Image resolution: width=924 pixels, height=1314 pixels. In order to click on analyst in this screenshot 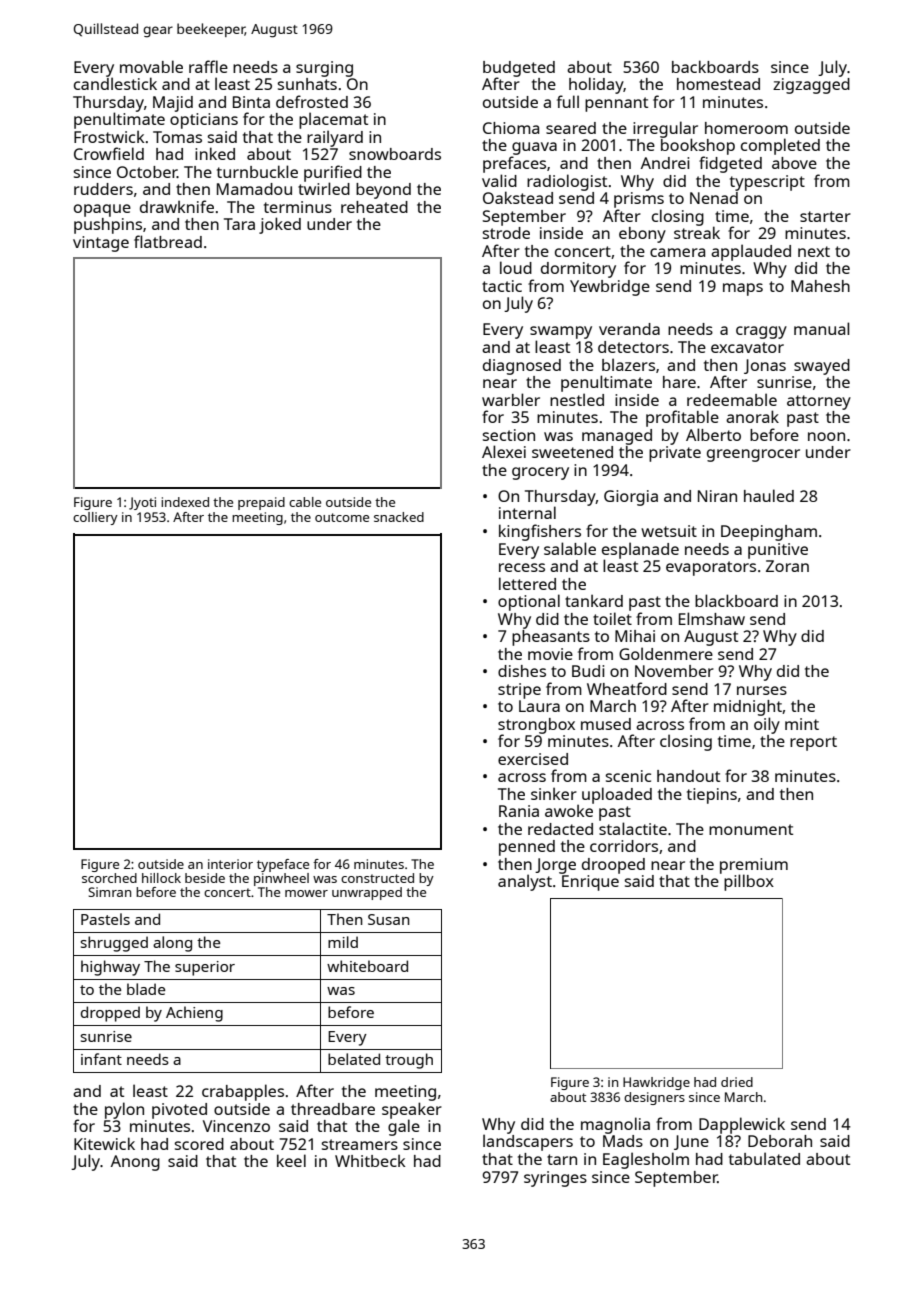, I will do `click(525, 882)`.
